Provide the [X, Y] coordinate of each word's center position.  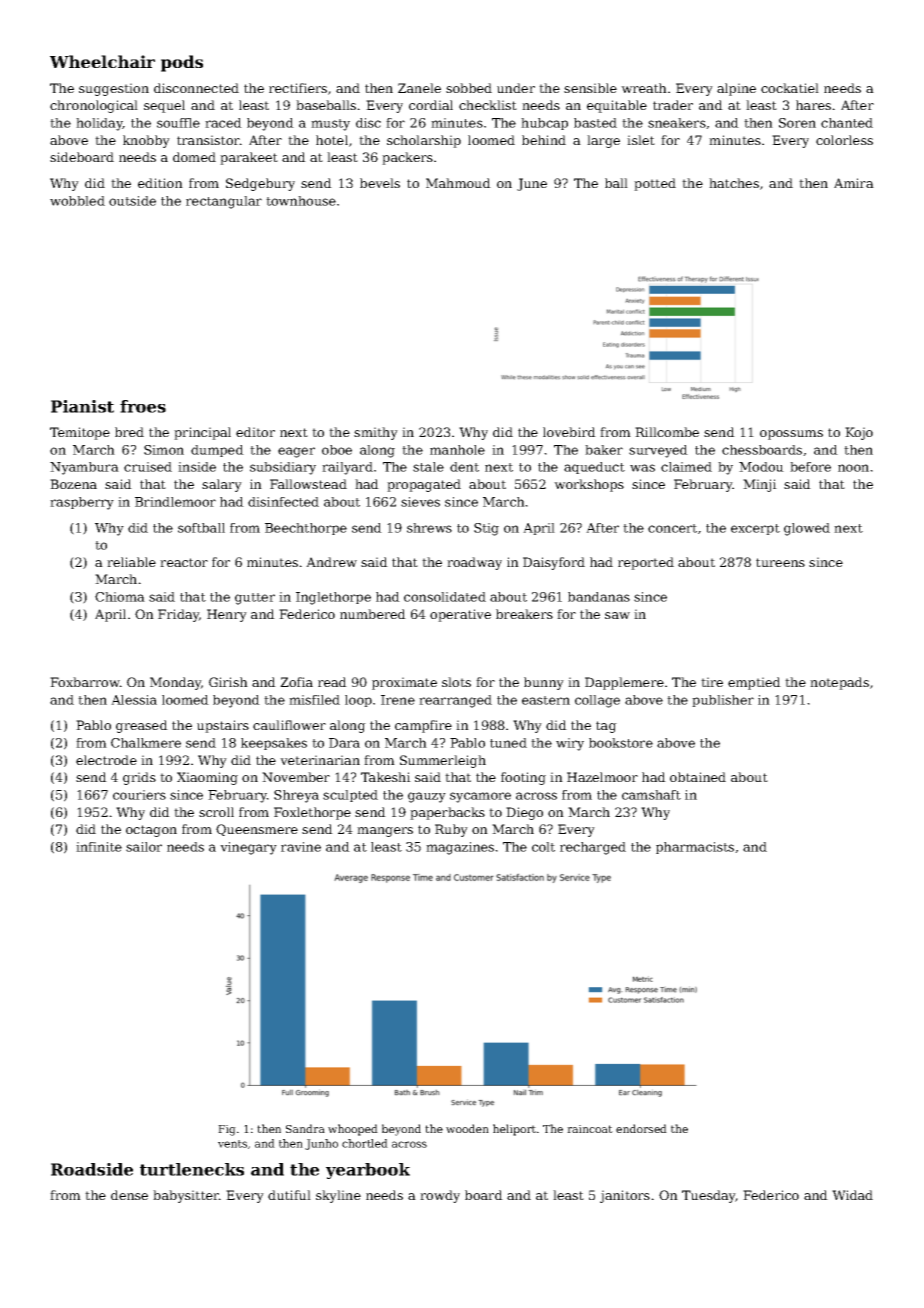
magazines [460, 848]
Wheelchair [102, 61]
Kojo [859, 433]
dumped [217, 451]
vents [232, 1144]
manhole [457, 450]
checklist [488, 105]
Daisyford [554, 563]
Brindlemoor [175, 502]
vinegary [248, 848]
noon [853, 468]
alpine [736, 89]
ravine [301, 847]
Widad [852, 1195]
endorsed [641, 1128]
